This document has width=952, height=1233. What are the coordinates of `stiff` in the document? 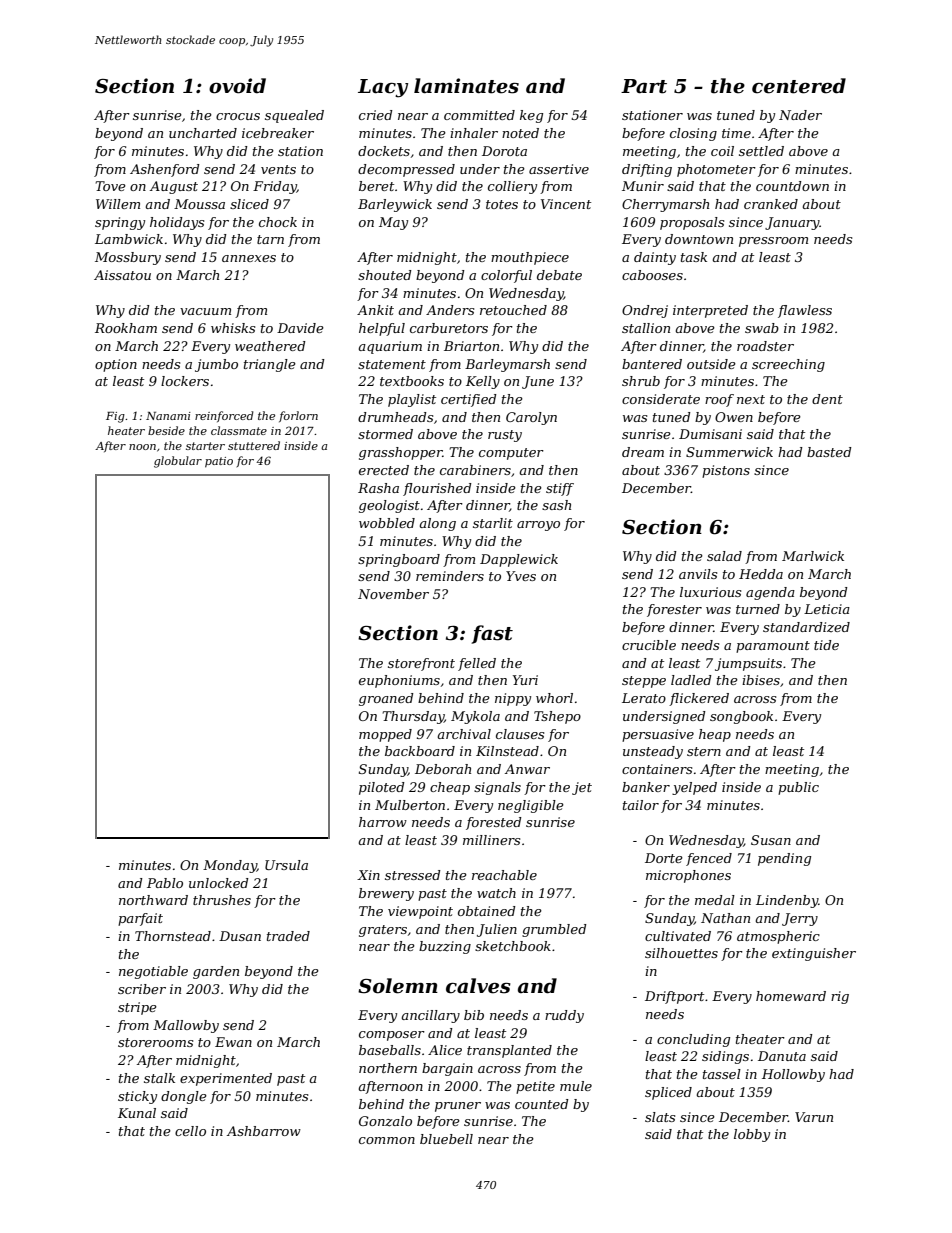 It's located at (560, 489).
